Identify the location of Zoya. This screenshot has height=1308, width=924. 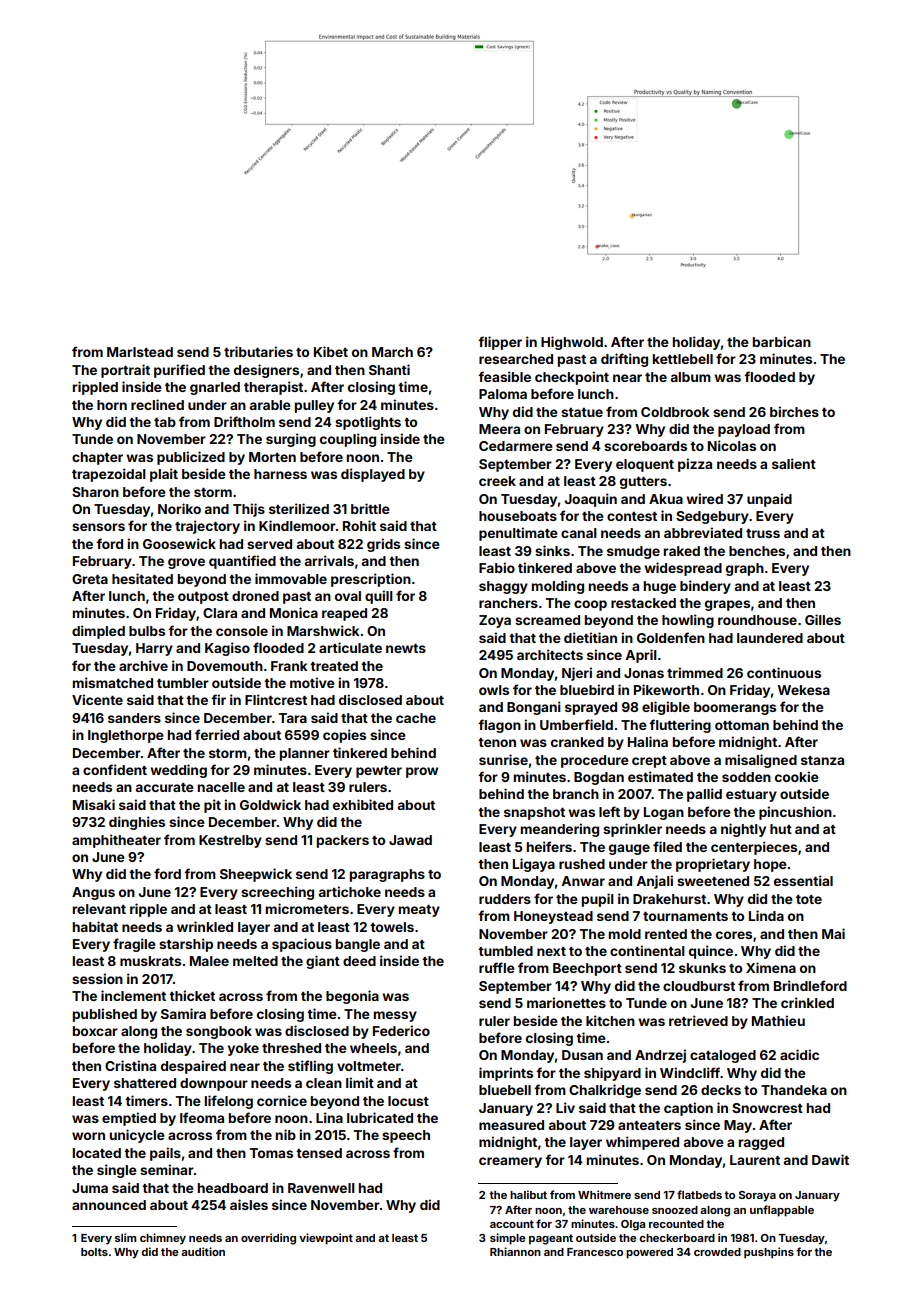
(495, 621).
